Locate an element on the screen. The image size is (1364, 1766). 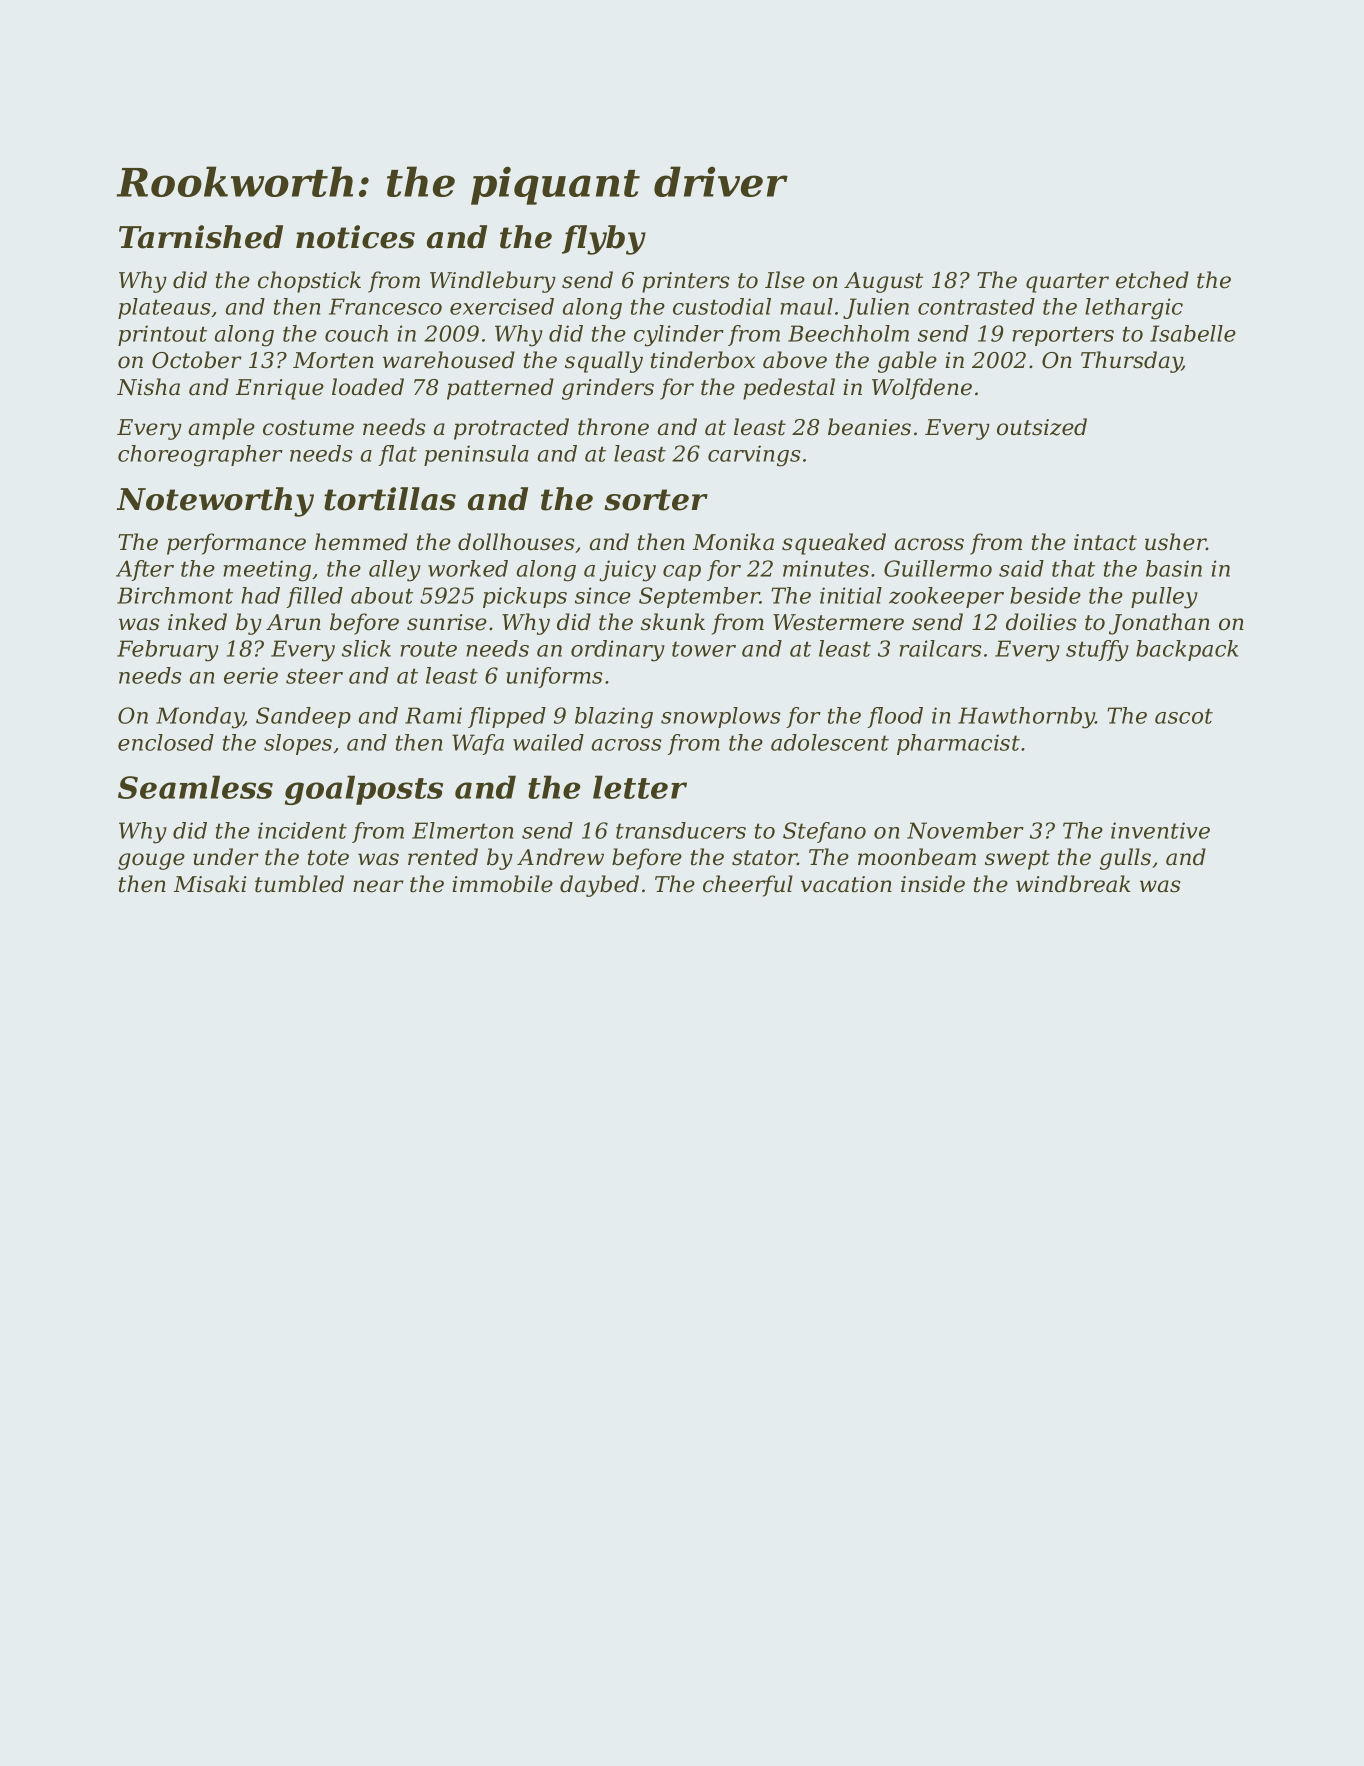
inventive is located at coordinates (1160, 830).
